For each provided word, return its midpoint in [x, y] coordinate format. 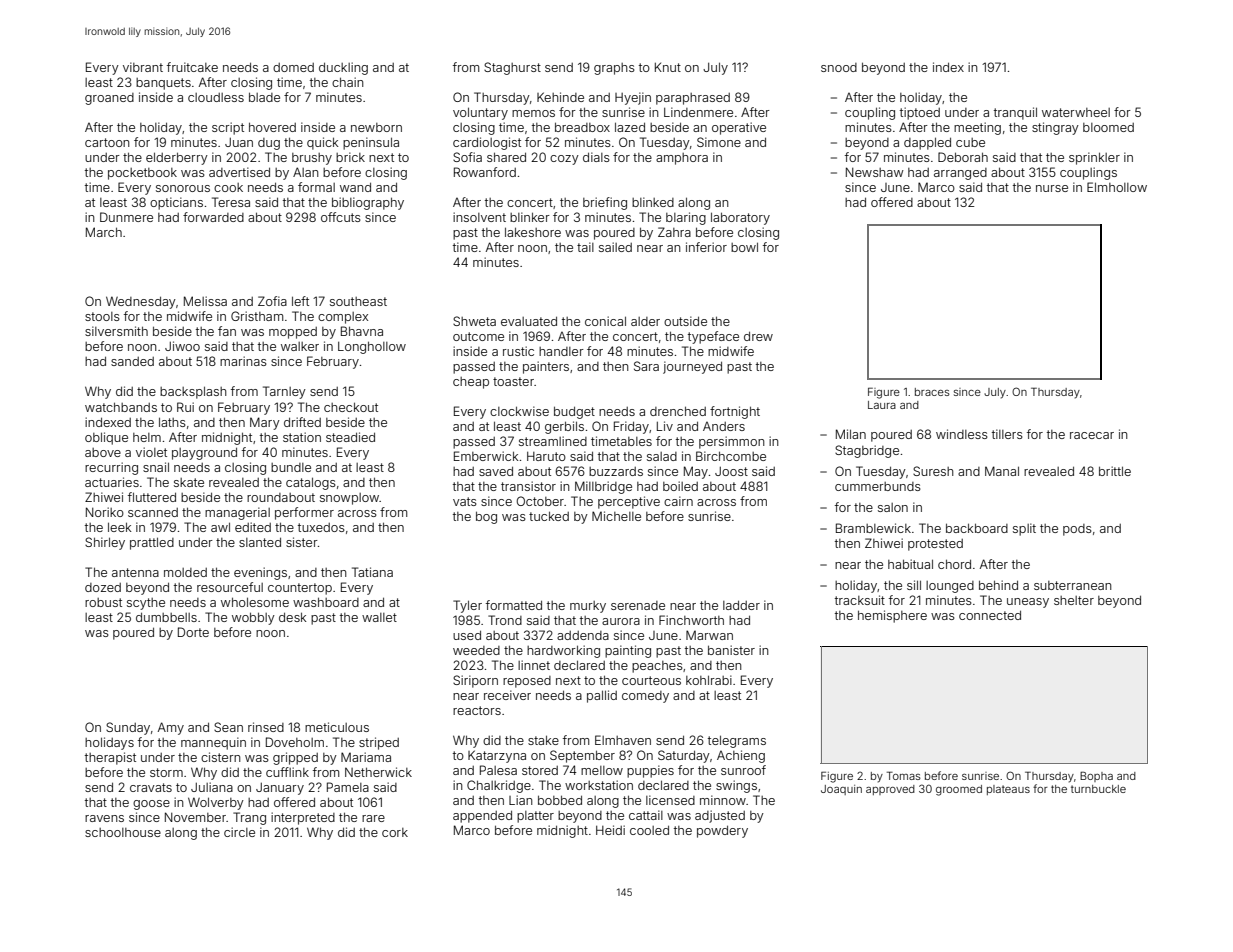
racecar [1092, 435]
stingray [1055, 128]
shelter [1074, 600]
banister [731, 650]
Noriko [105, 512]
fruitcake [192, 67]
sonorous [183, 188]
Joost [731, 471]
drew [758, 336]
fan [227, 331]
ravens [104, 818]
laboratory [740, 218]
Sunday [128, 728]
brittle [1115, 471]
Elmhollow [1117, 187]
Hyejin [633, 98]
